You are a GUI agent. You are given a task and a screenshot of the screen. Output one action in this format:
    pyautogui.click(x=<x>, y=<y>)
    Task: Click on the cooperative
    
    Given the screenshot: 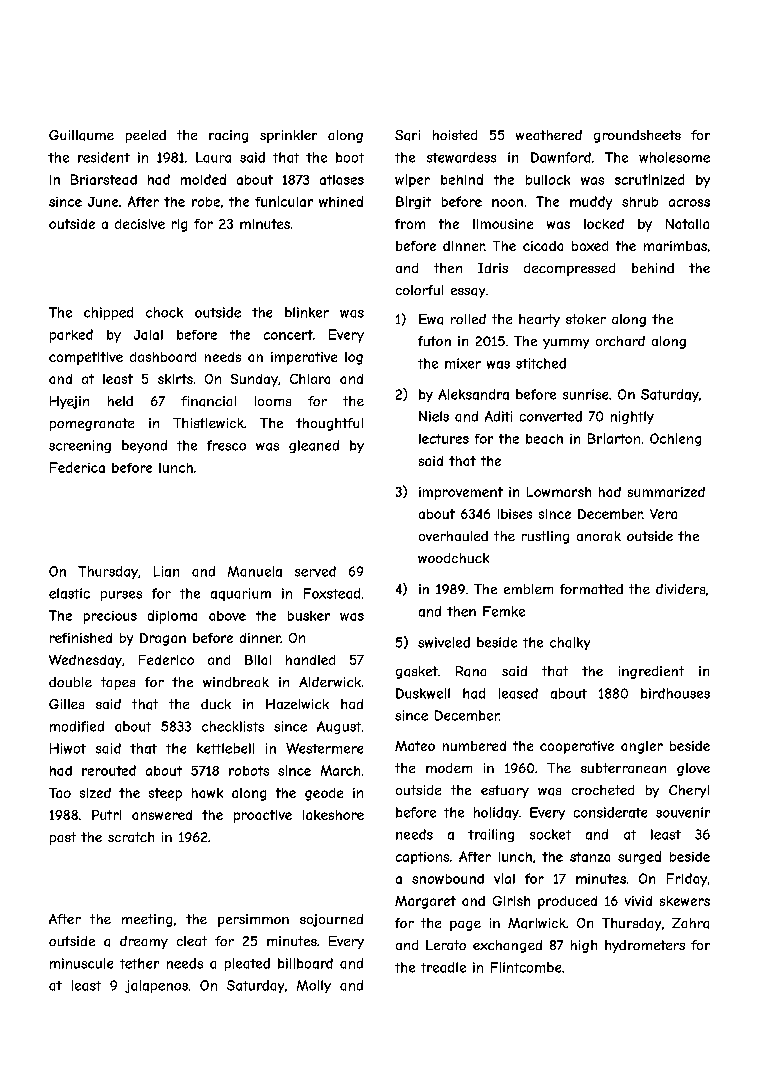 What is the action you would take?
    pyautogui.click(x=577, y=747)
